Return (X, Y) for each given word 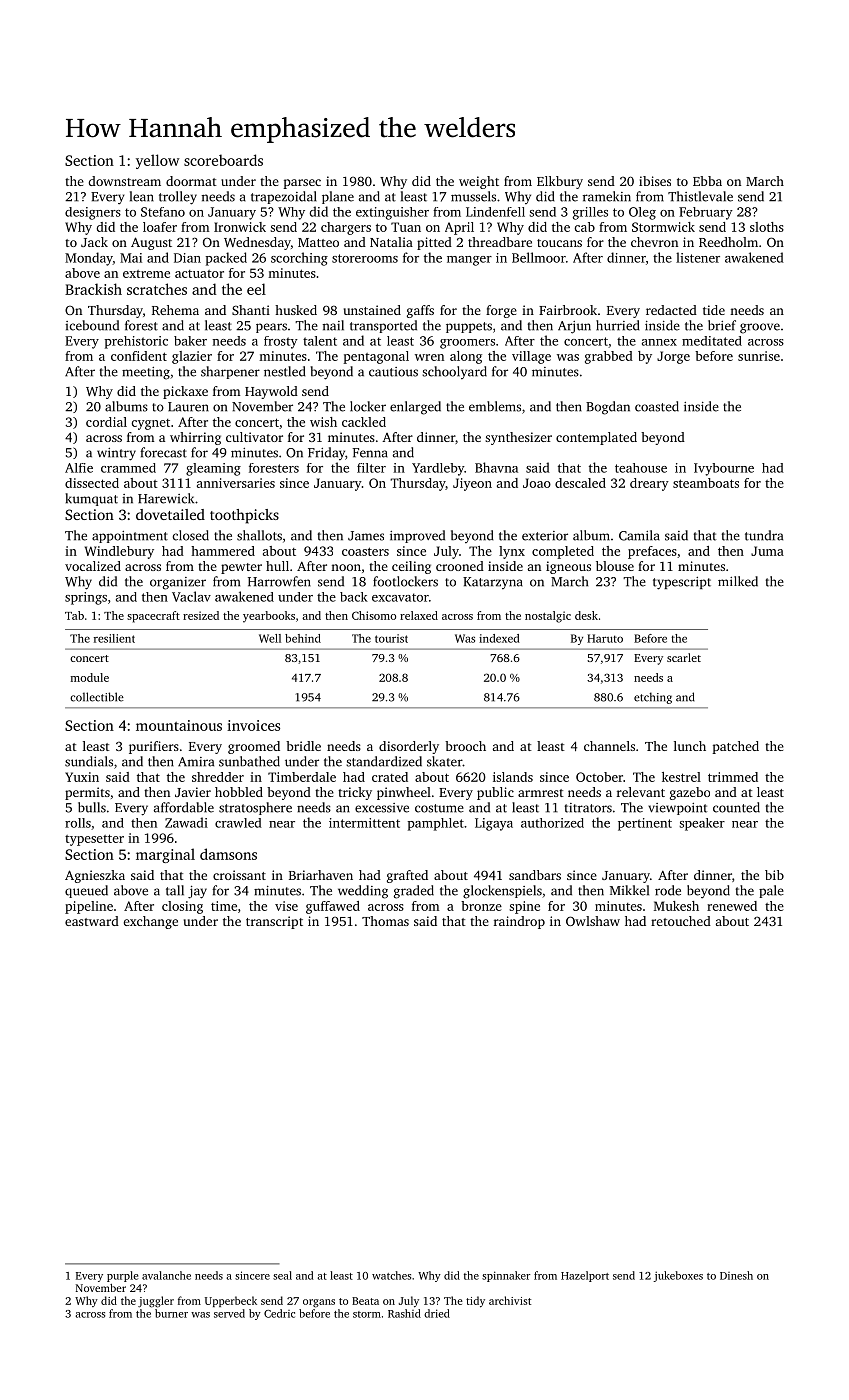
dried (437, 1313)
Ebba (707, 181)
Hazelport (585, 1276)
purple (122, 1276)
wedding (363, 892)
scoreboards (223, 160)
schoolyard (454, 372)
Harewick (166, 498)
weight (479, 182)
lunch (690, 746)
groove (760, 328)
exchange (151, 922)
